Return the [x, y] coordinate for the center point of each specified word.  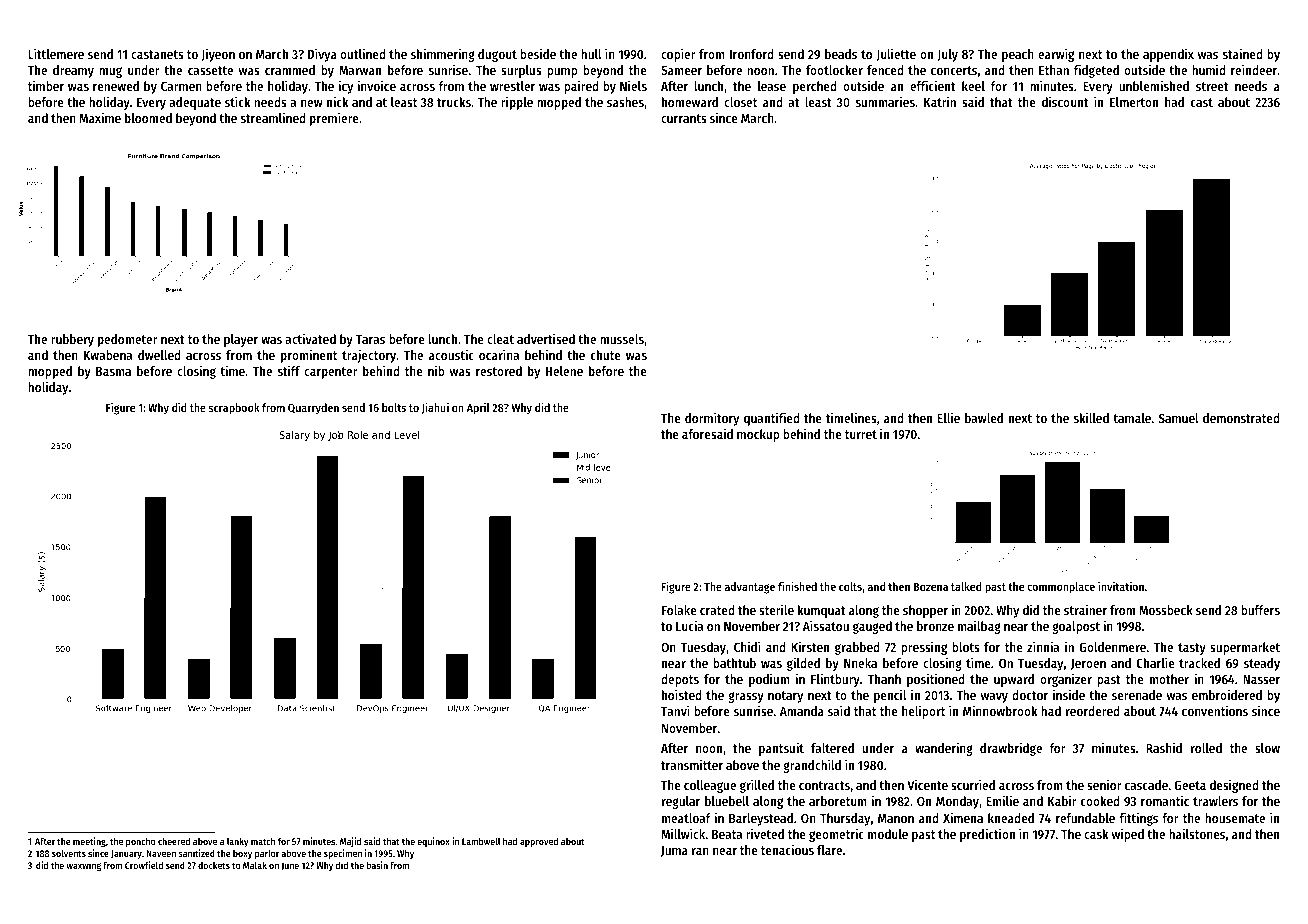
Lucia [689, 625]
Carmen [181, 86]
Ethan [1054, 70]
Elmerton [1134, 102]
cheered [174, 841]
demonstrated [1241, 418]
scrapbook [234, 409]
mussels [622, 339]
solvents [69, 853]
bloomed [148, 118]
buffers [1260, 610]
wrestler [512, 86]
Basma [113, 371]
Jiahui [435, 408]
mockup [758, 435]
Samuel [1179, 418]
